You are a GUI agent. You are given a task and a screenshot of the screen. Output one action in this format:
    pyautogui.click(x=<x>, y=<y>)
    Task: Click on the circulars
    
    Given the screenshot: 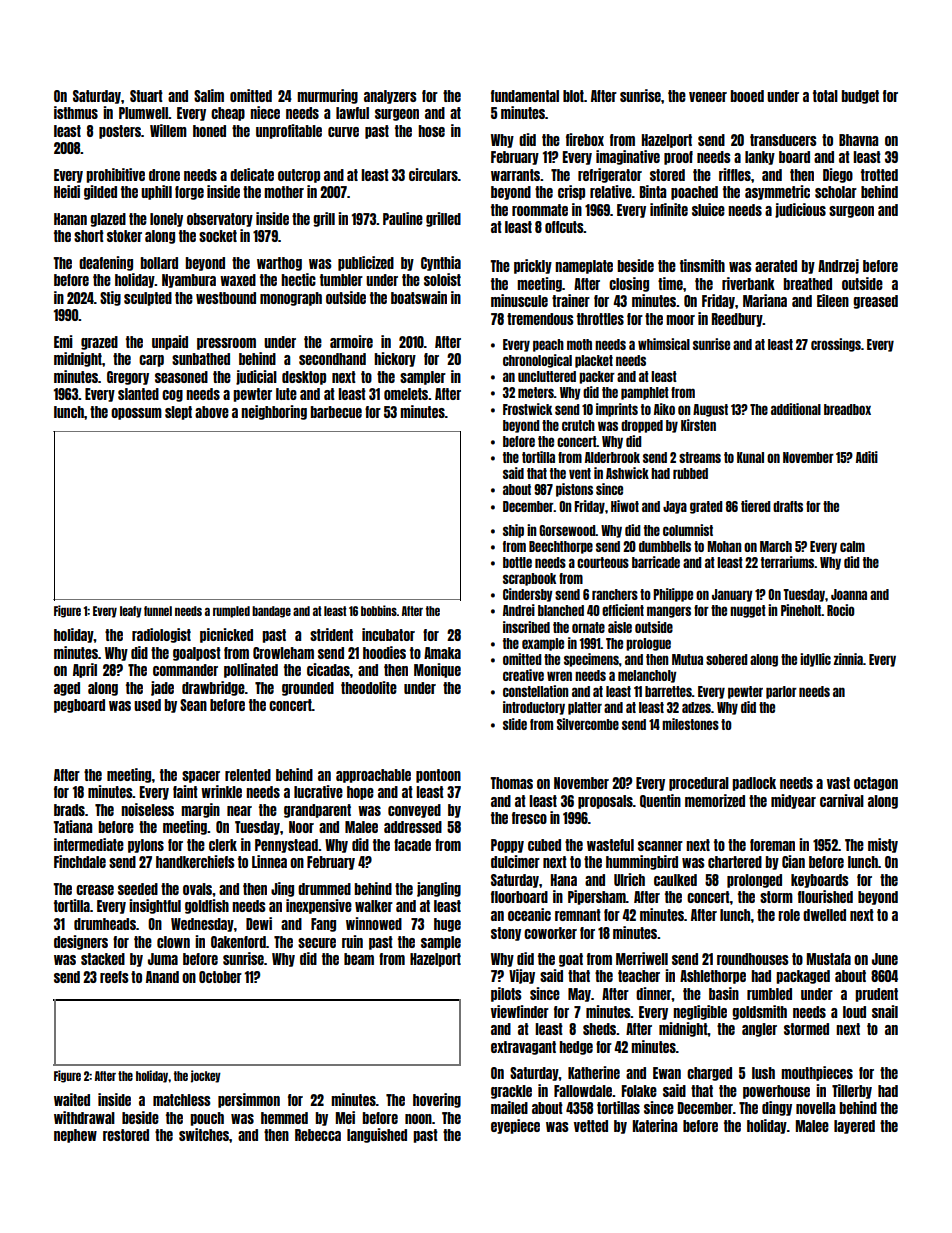 What is the action you would take?
    pyautogui.click(x=433, y=174)
